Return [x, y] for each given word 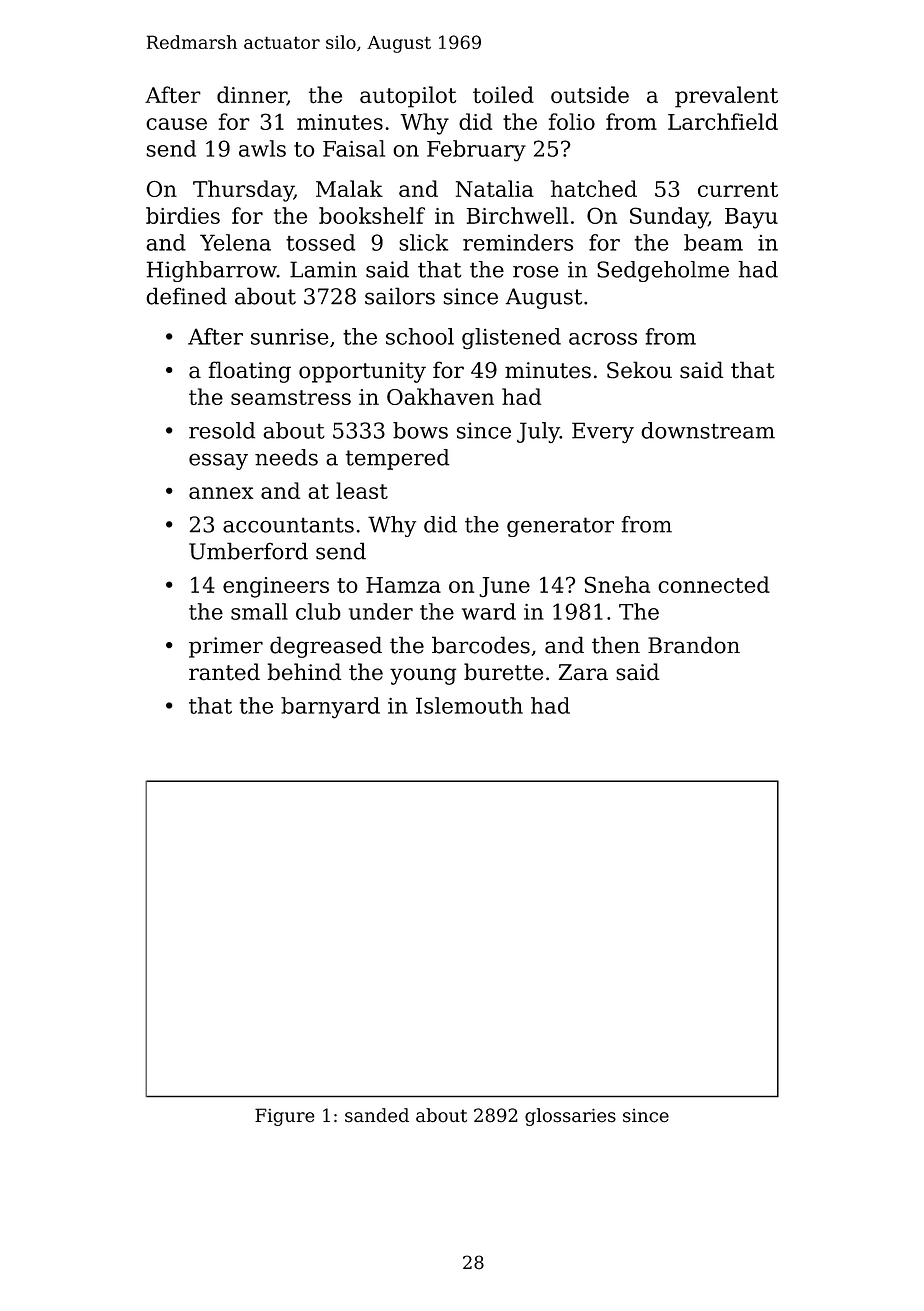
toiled [503, 95]
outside [590, 95]
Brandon [694, 645]
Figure [285, 1117]
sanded [377, 1115]
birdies [183, 215]
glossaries [570, 1117]
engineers [276, 587]
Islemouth [469, 705]
